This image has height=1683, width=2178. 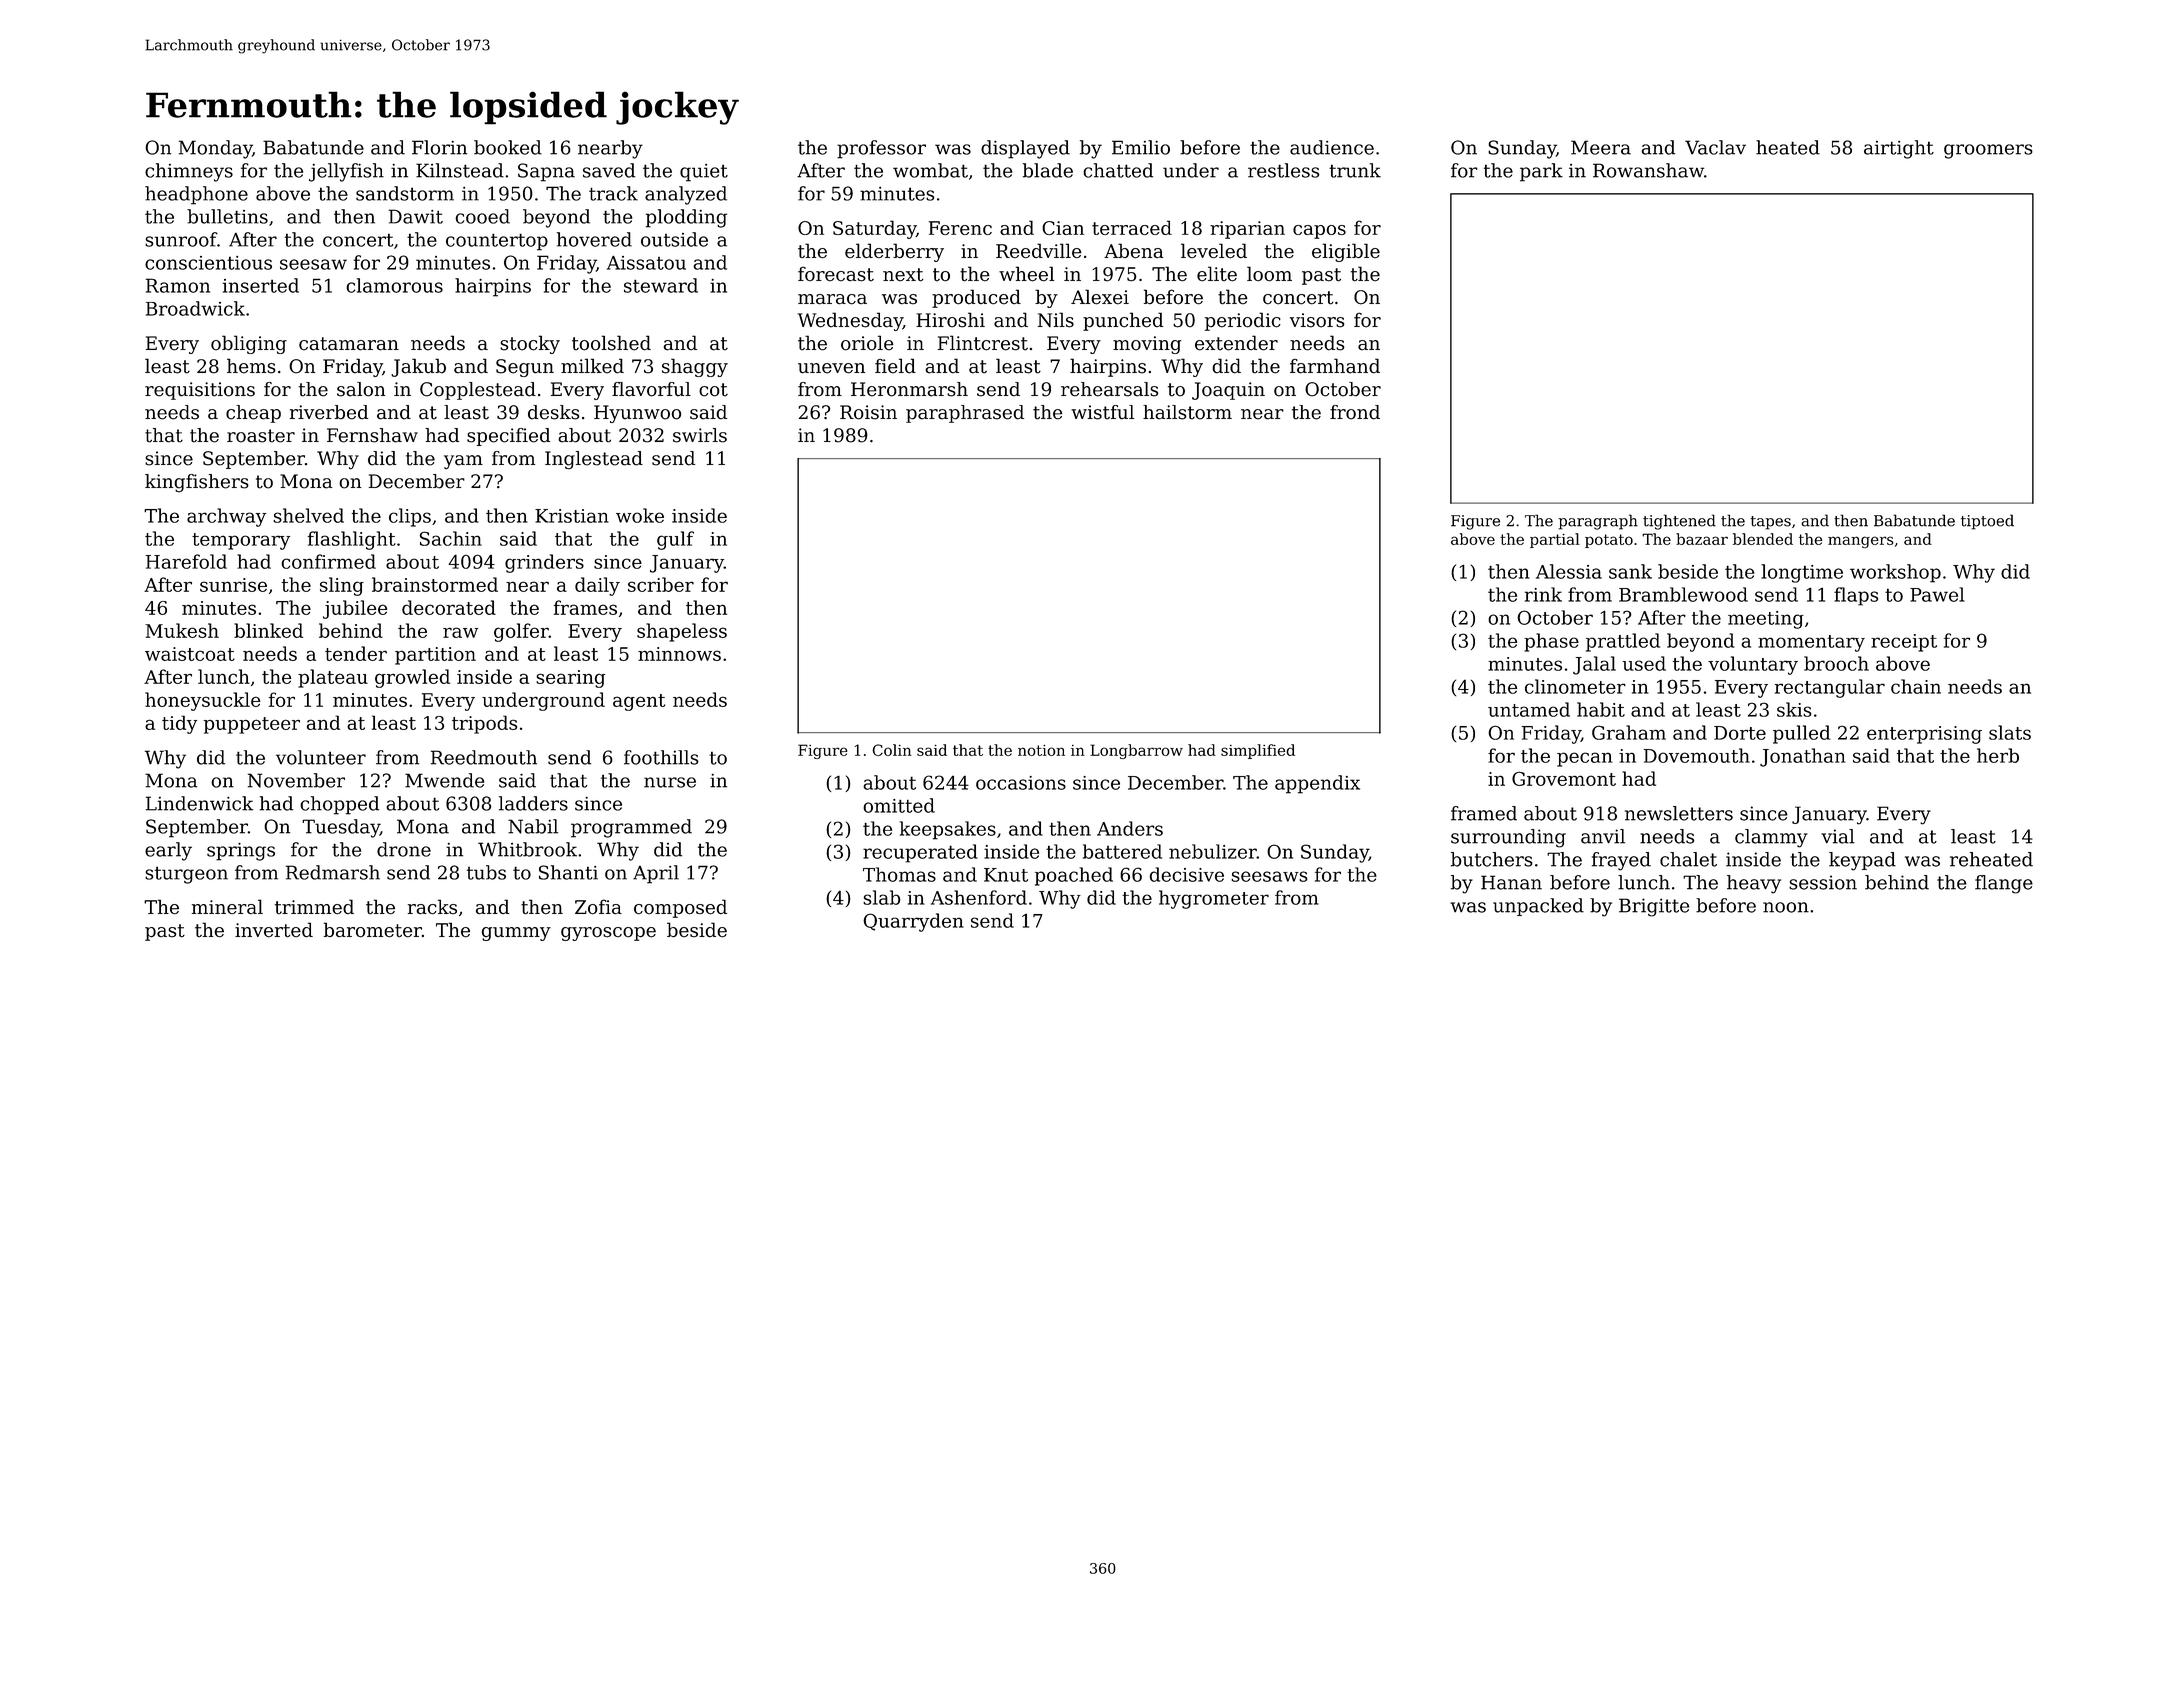 What do you see at coordinates (1141, 147) in the image?
I see `Emilio` at bounding box center [1141, 147].
